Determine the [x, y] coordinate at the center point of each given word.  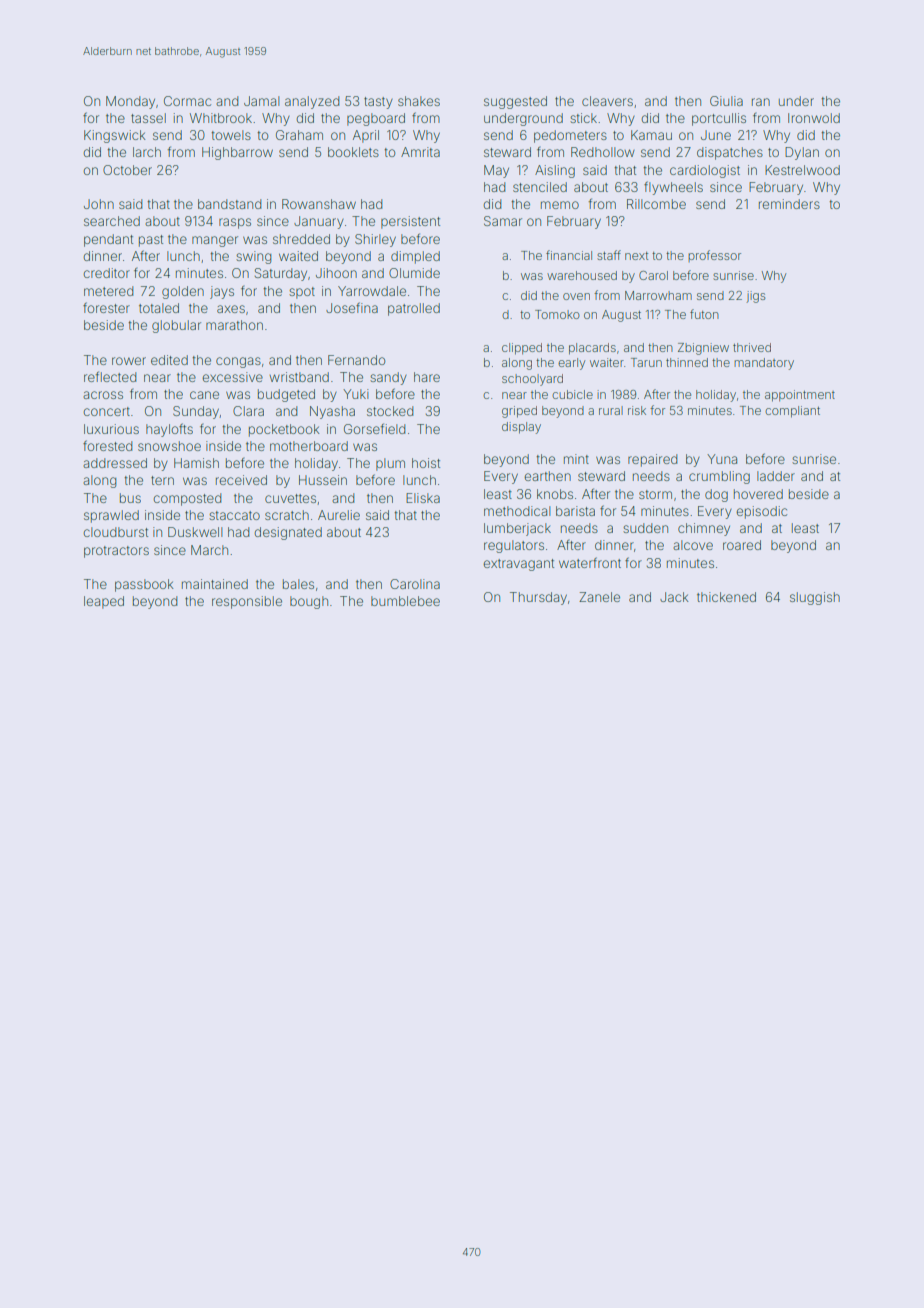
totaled [159, 308]
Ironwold [814, 118]
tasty [378, 103]
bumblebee [405, 601]
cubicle [572, 394]
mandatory [764, 364]
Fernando [356, 360]
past [151, 241]
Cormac [187, 101]
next [636, 256]
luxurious [111, 429]
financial [569, 255]
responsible [247, 602]
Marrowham [658, 295]
